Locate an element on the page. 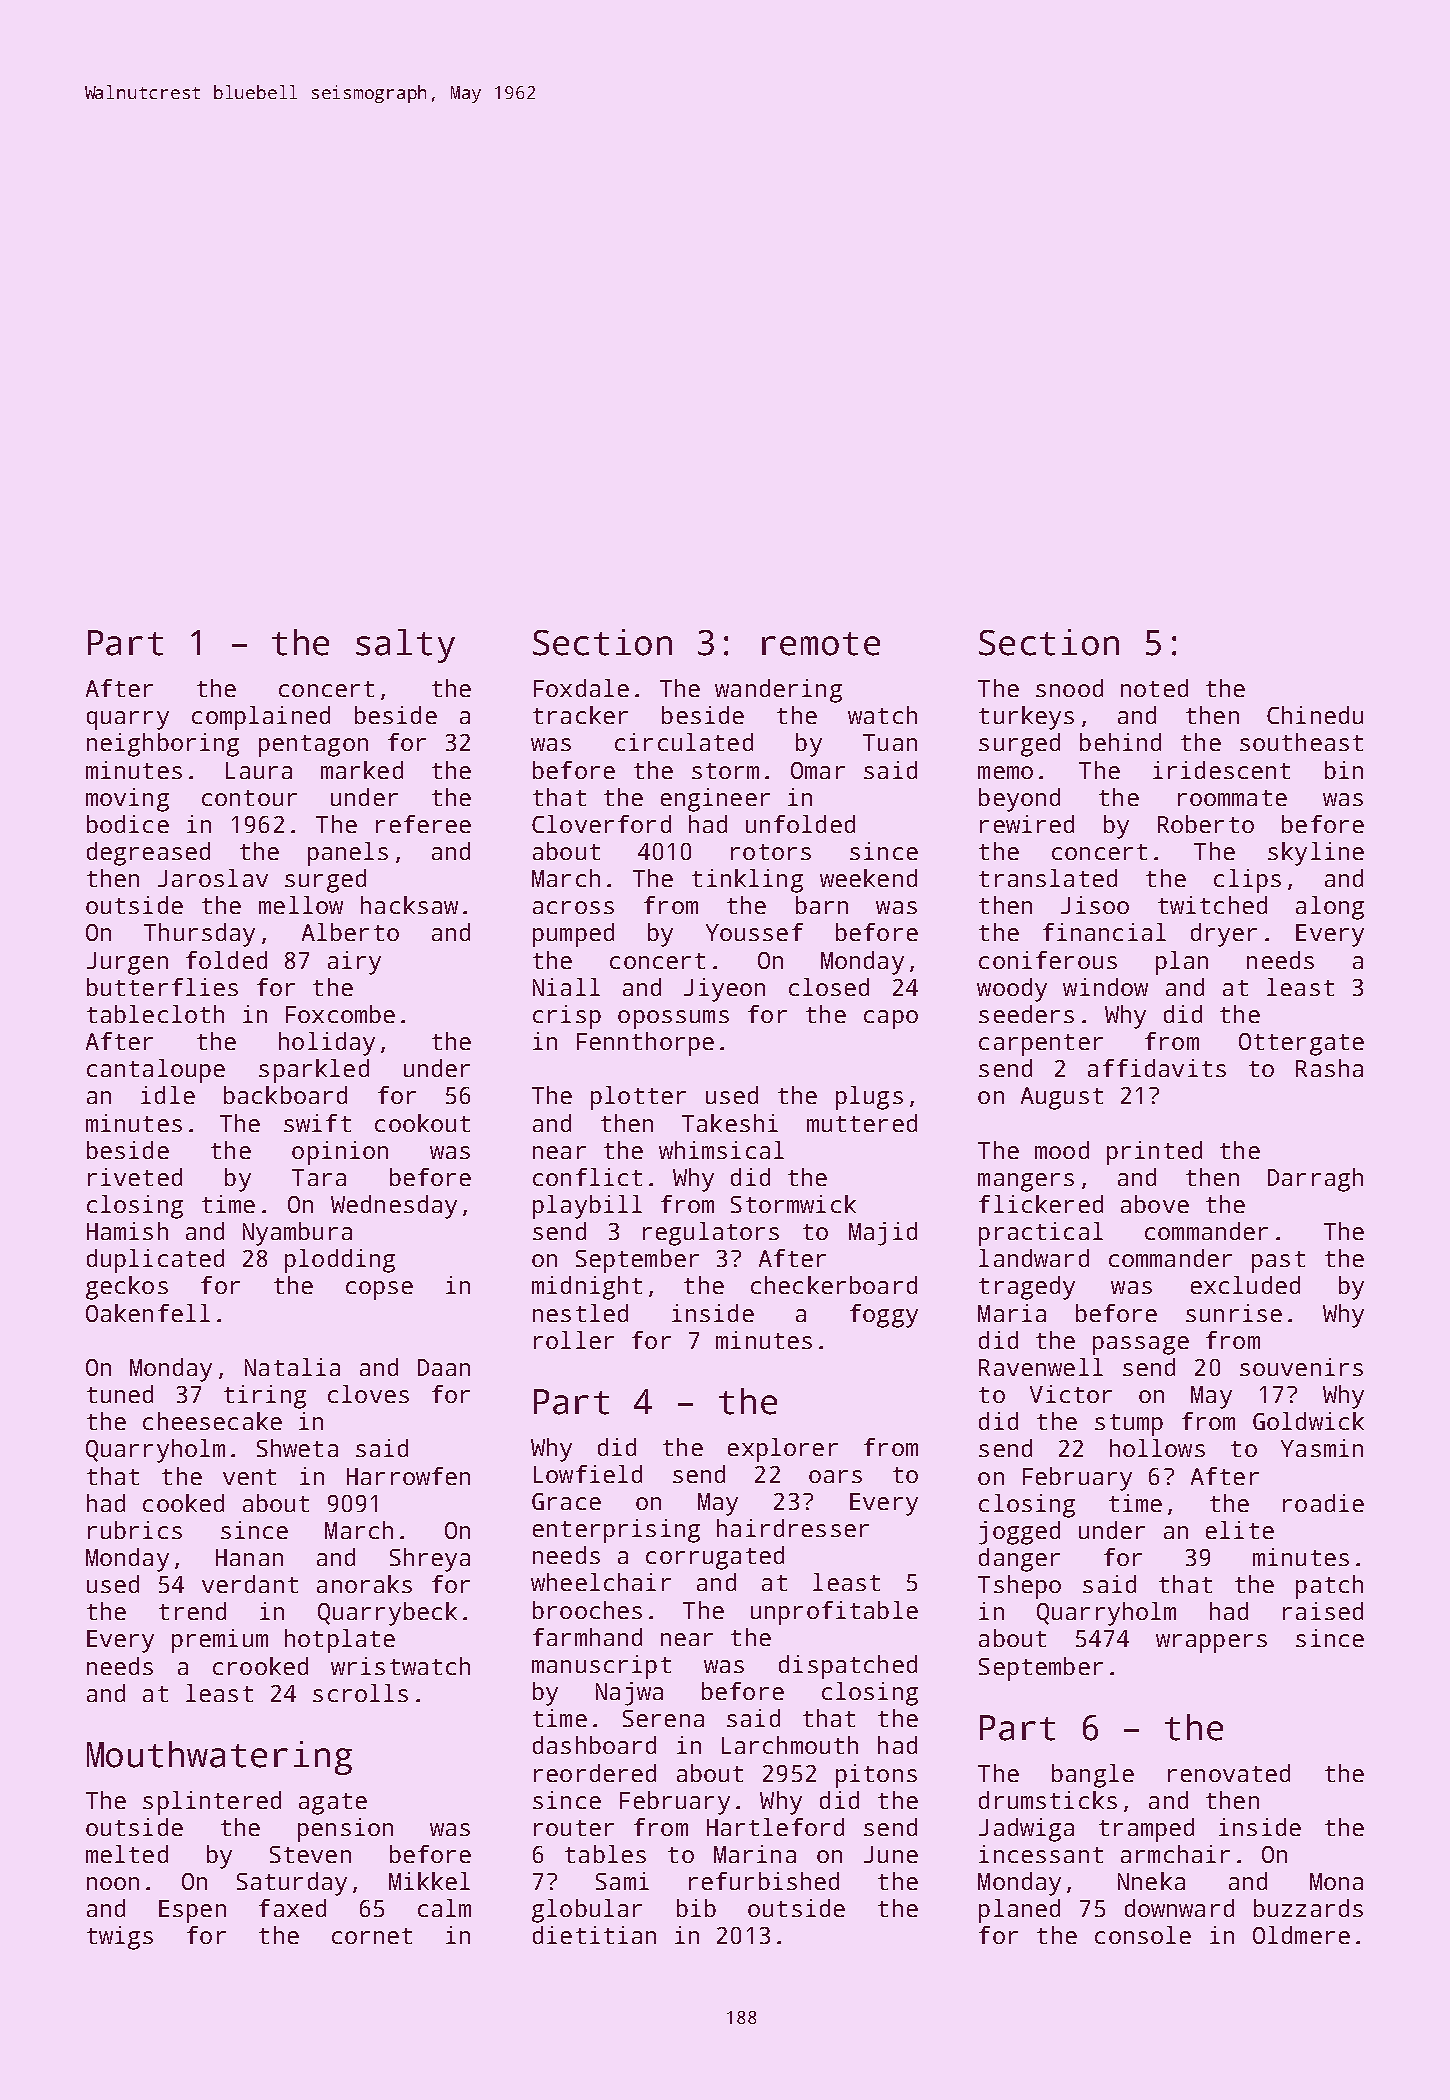  Roberto is located at coordinates (1206, 824).
